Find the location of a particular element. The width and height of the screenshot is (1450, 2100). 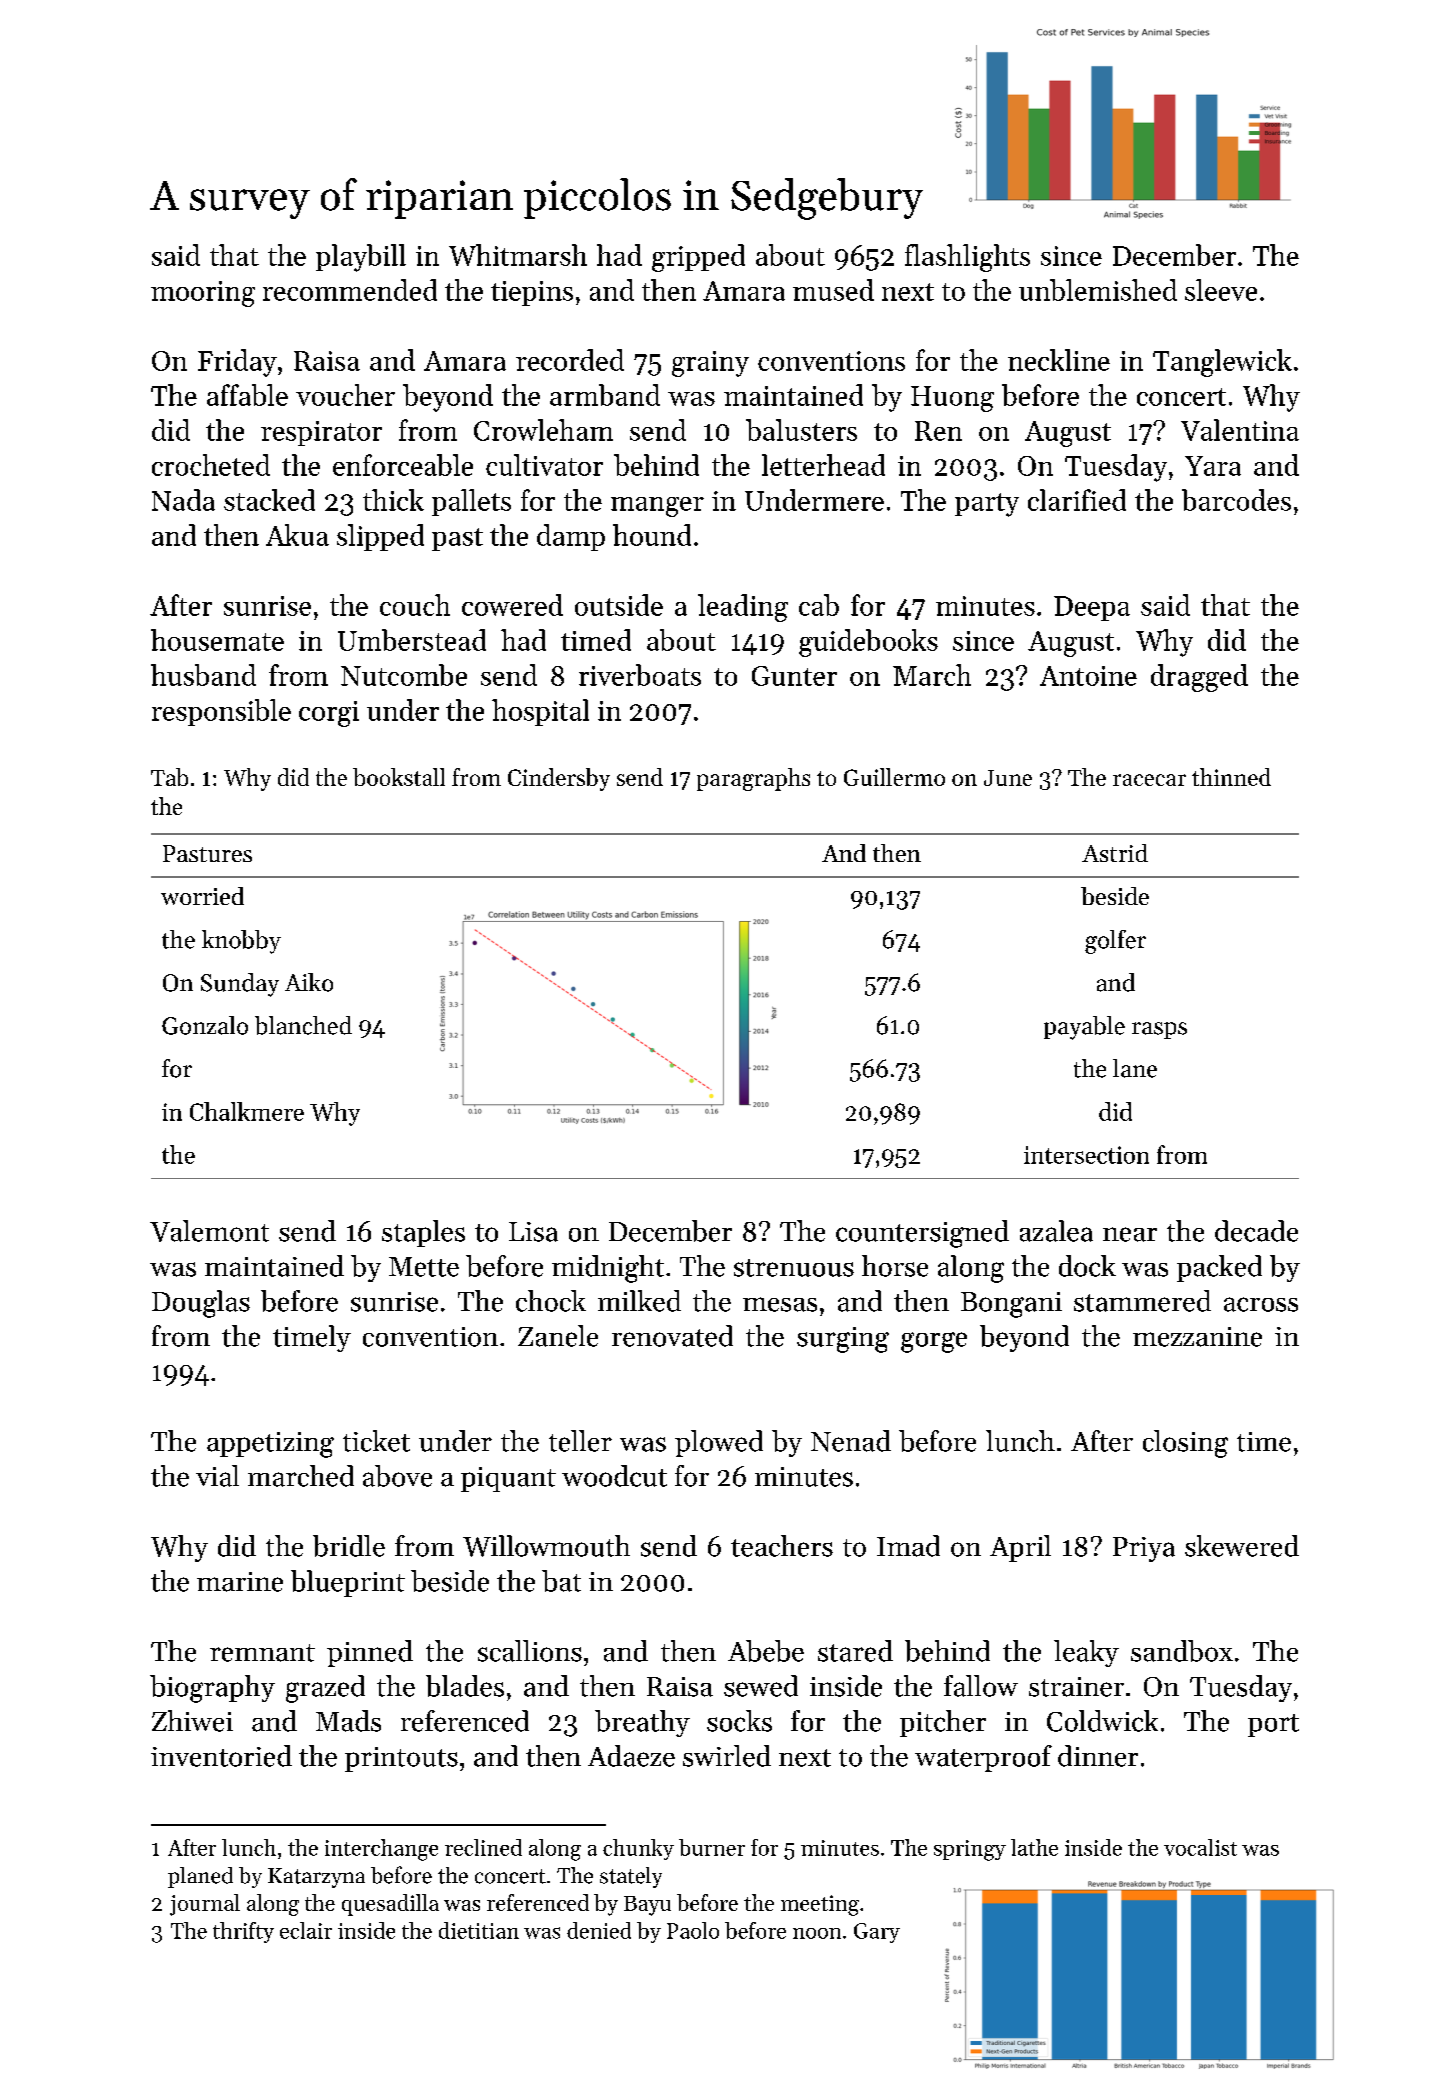

playbill is located at coordinates (361, 258).
